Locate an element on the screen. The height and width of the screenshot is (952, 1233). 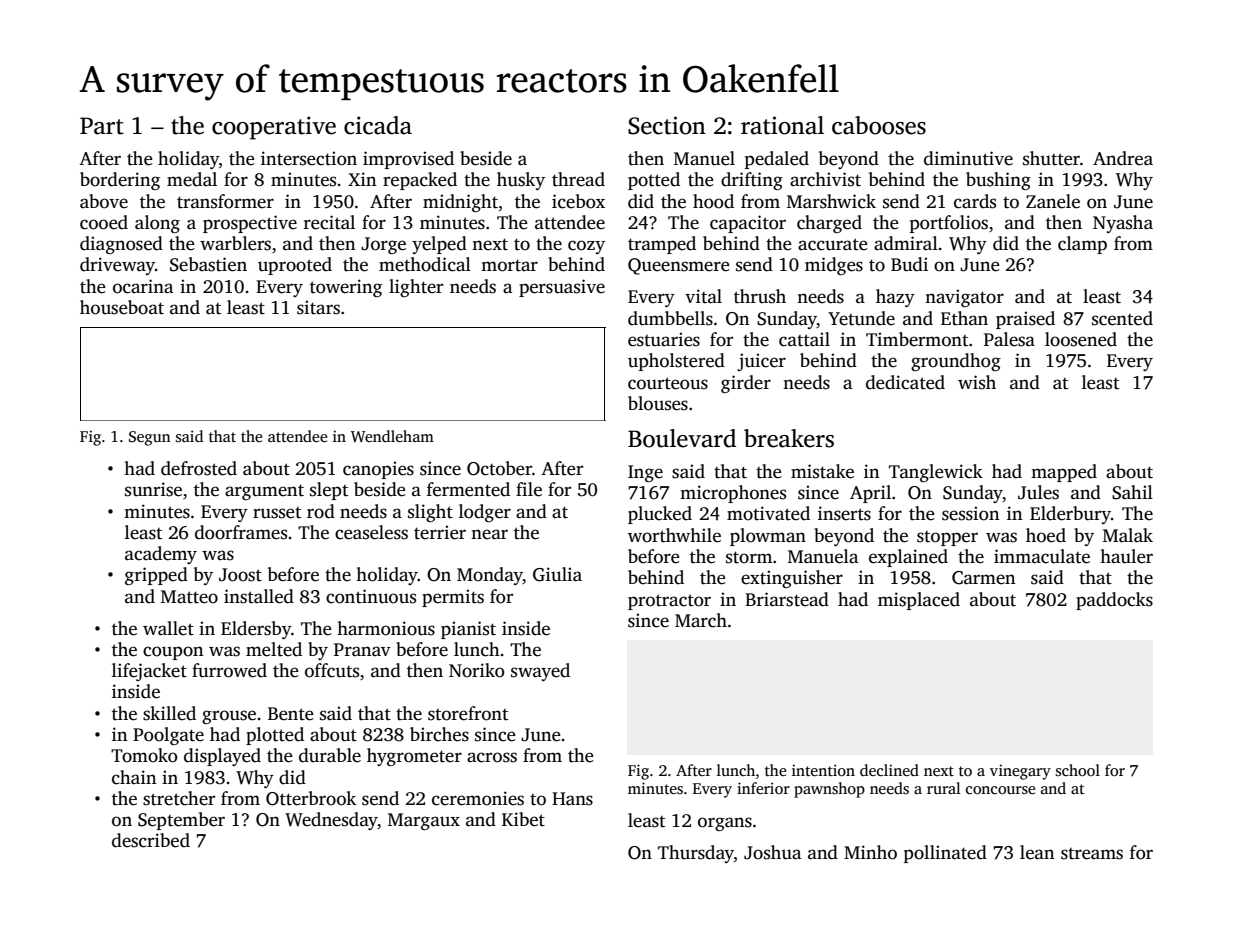
hazy is located at coordinates (895, 298).
